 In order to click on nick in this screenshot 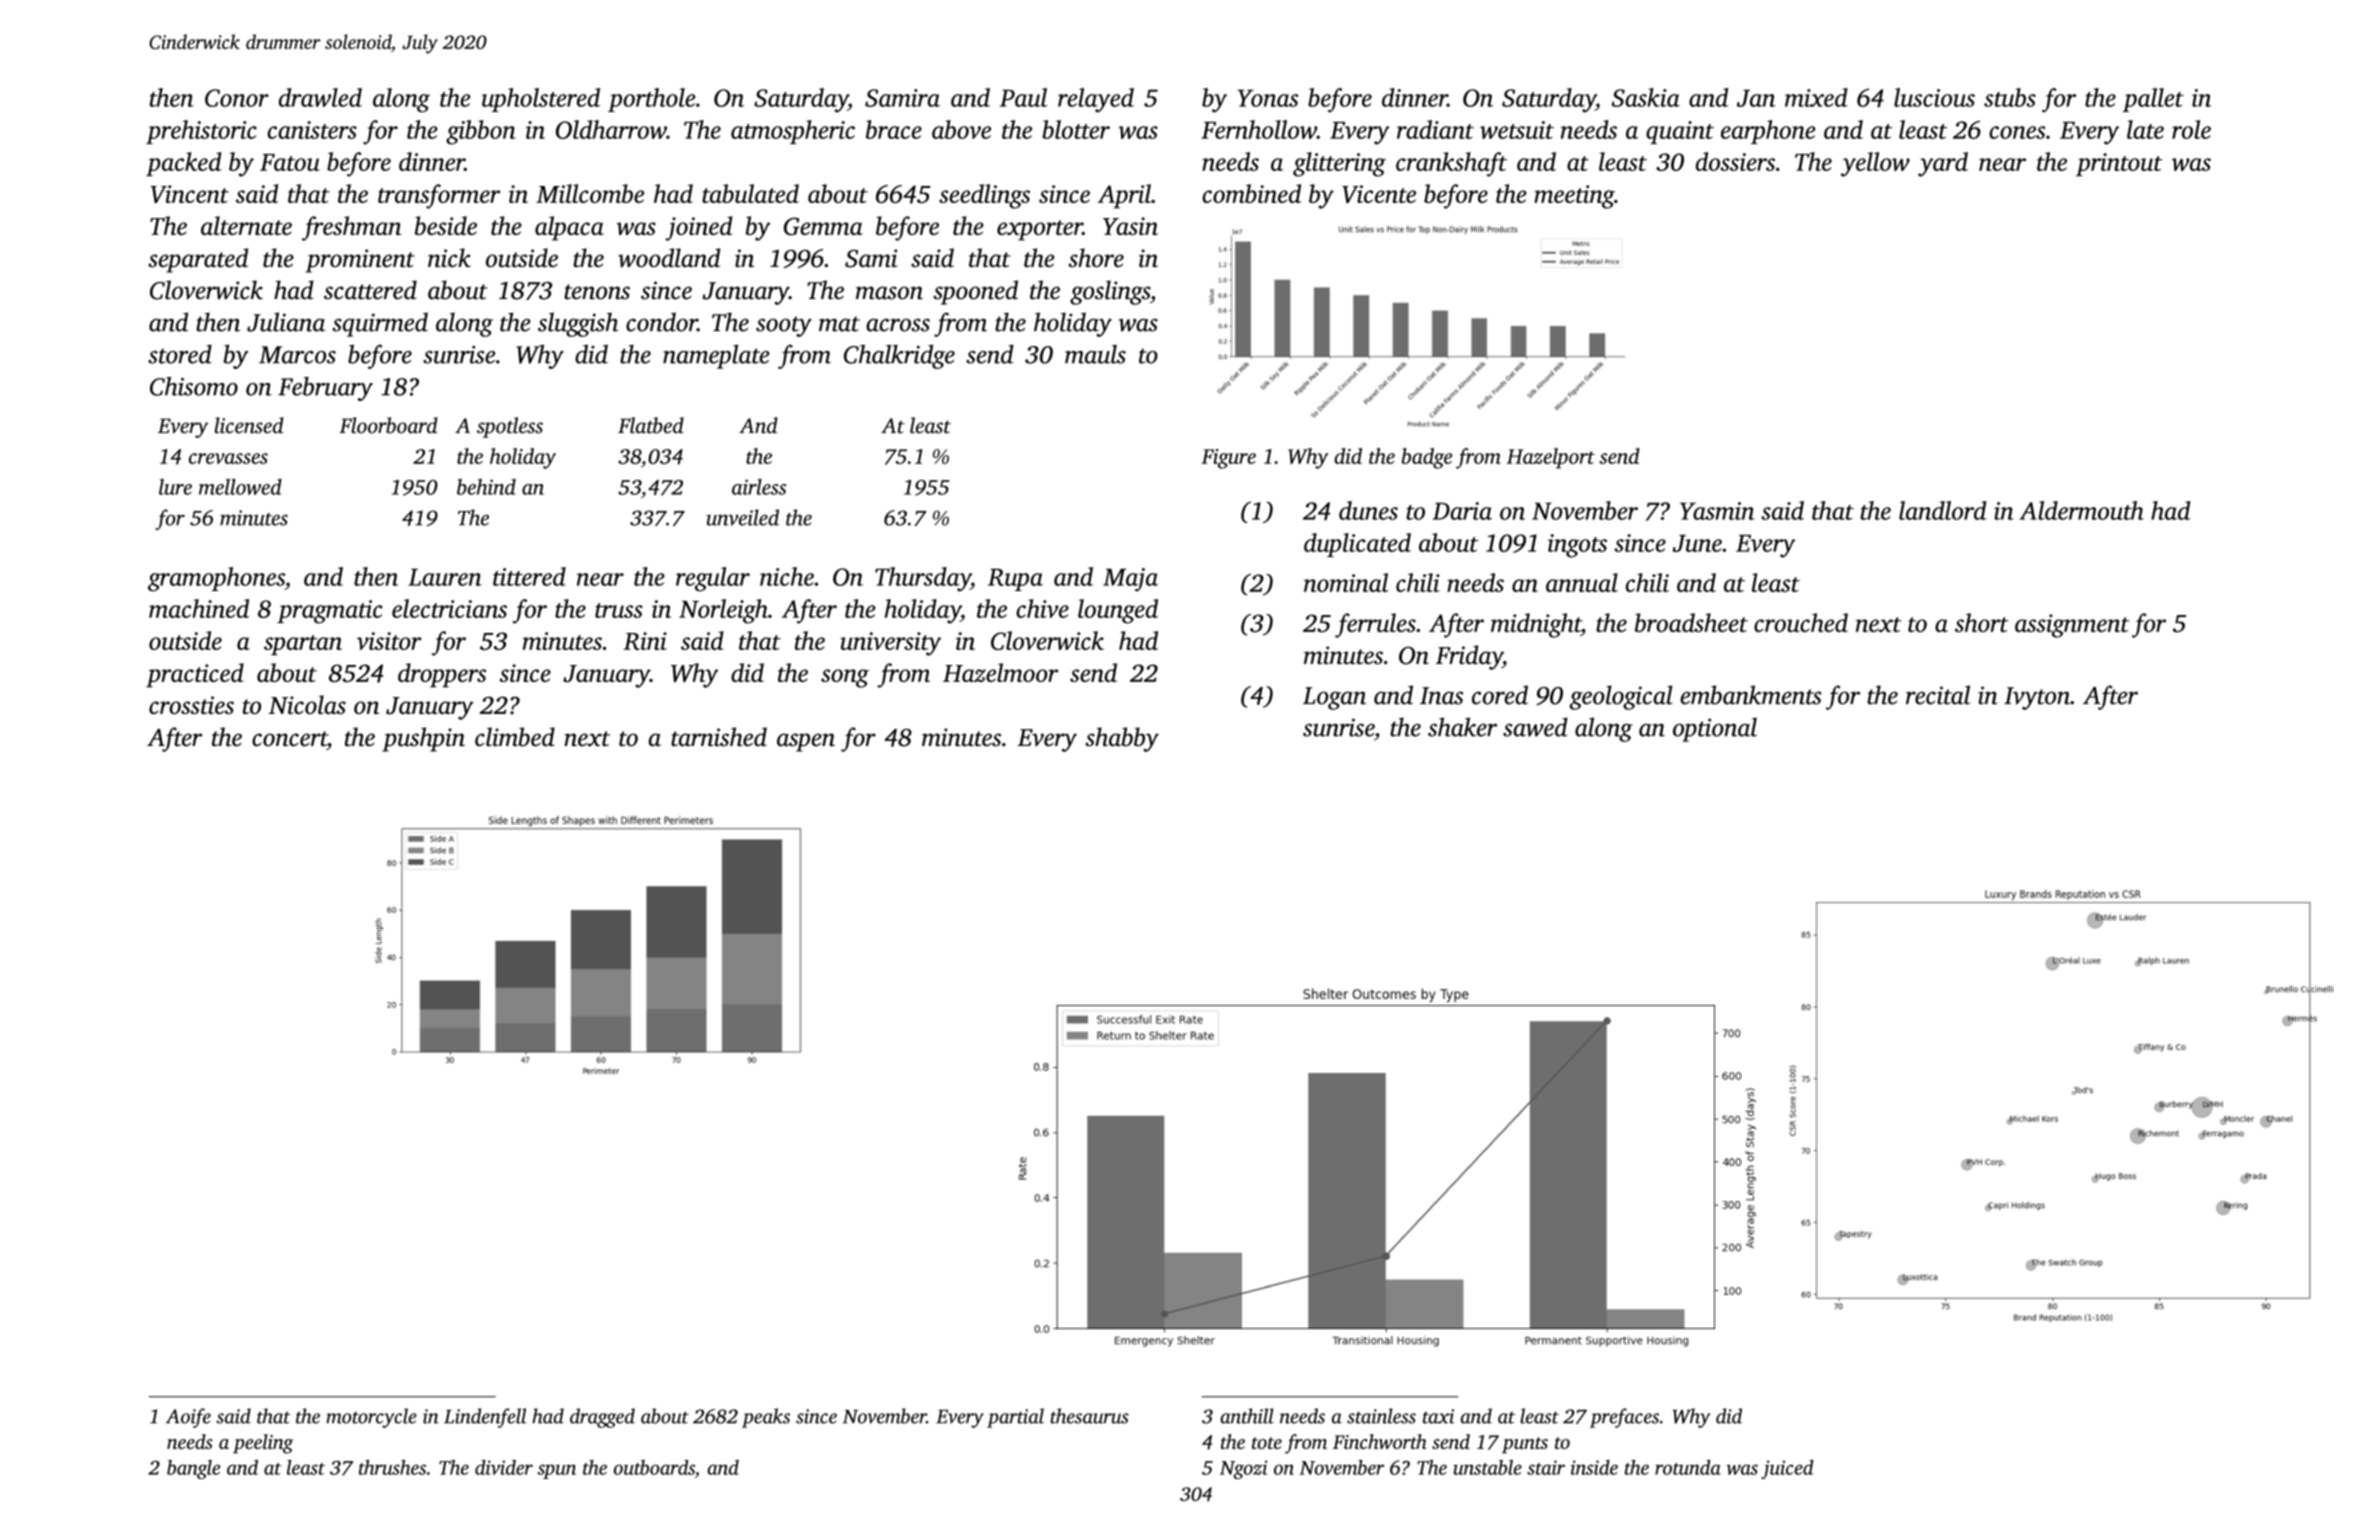, I will do `click(449, 257)`.
